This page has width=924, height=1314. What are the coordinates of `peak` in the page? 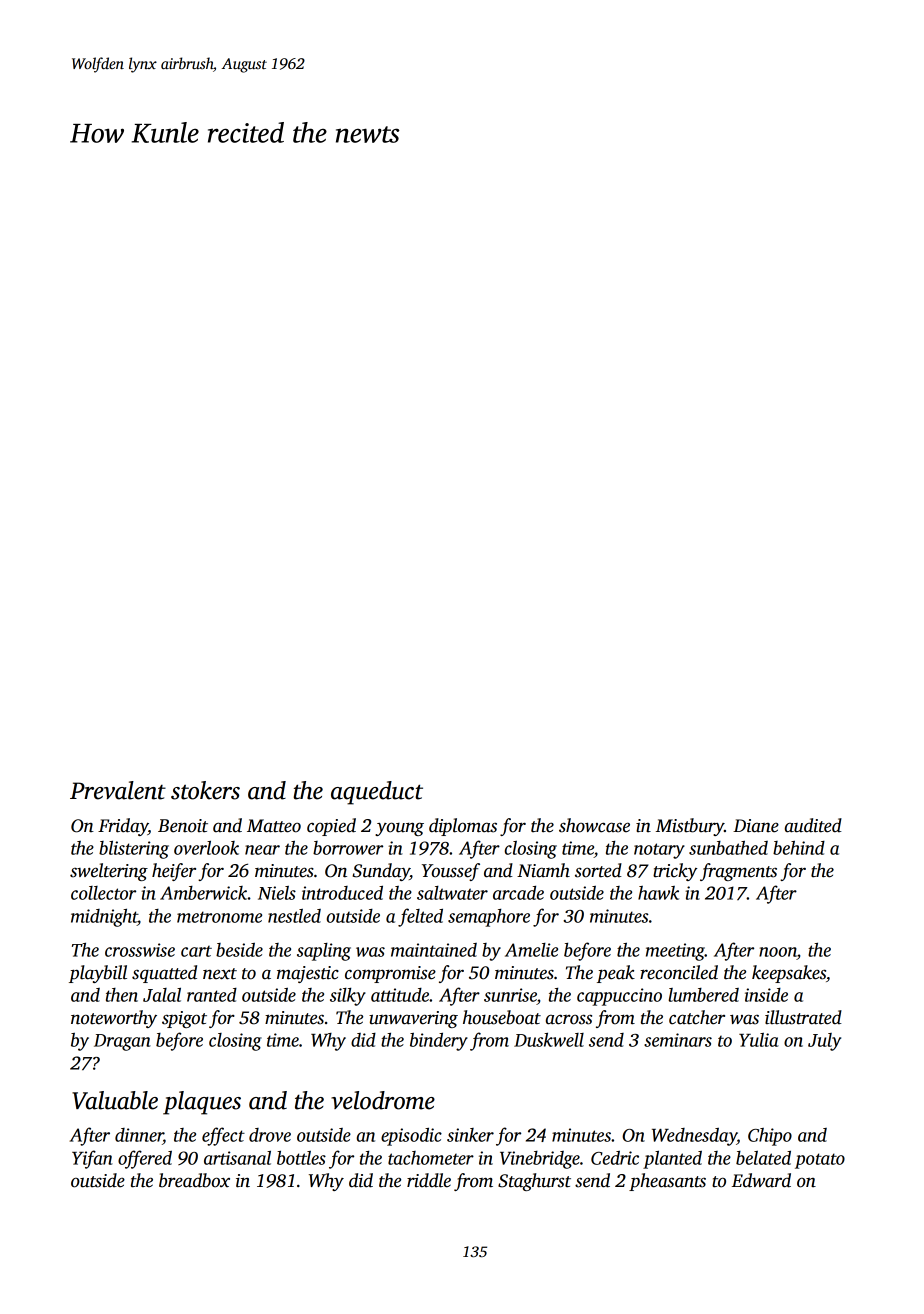 It's located at (616, 974).
